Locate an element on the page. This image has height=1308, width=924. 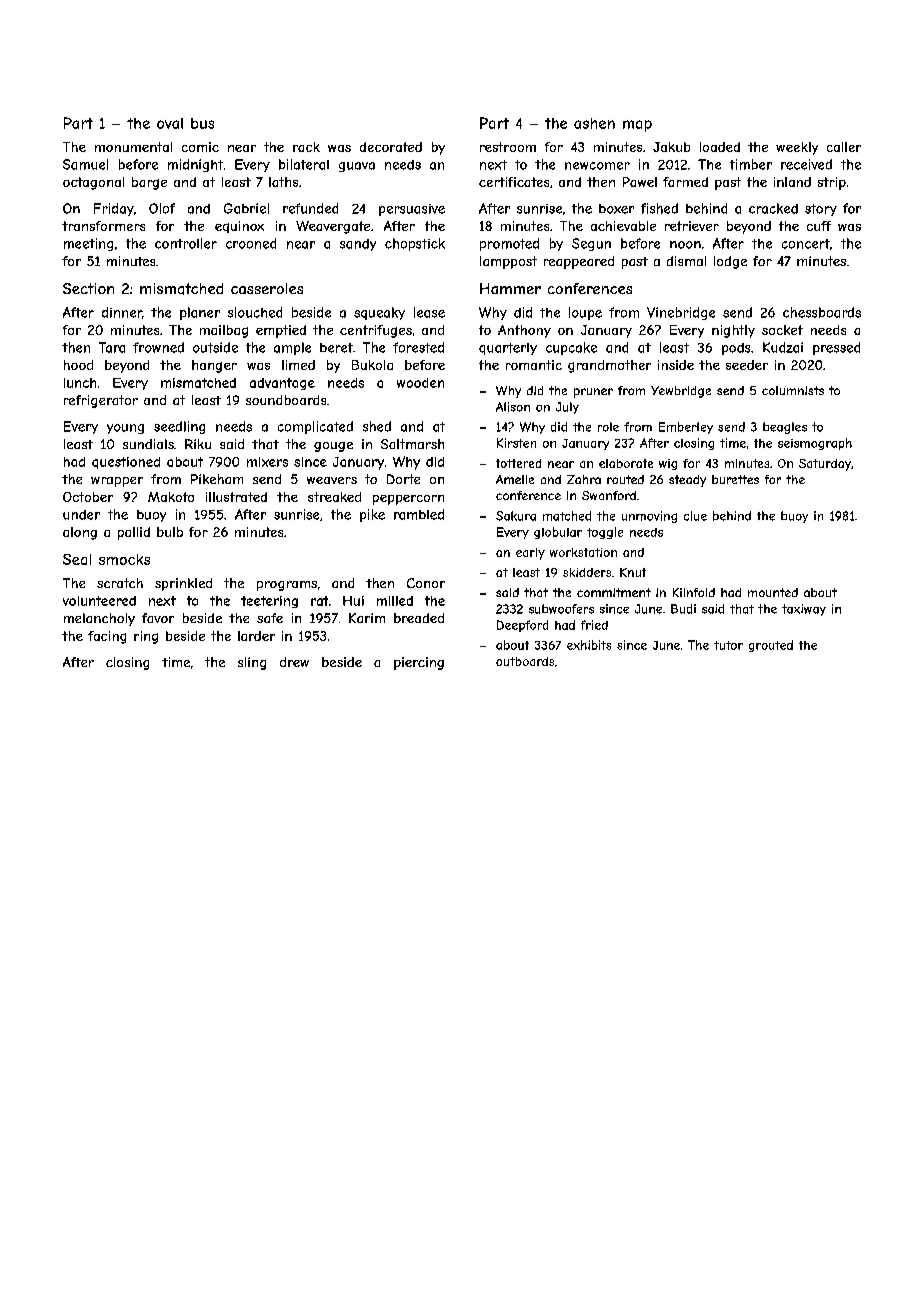
squeaky is located at coordinates (379, 313).
